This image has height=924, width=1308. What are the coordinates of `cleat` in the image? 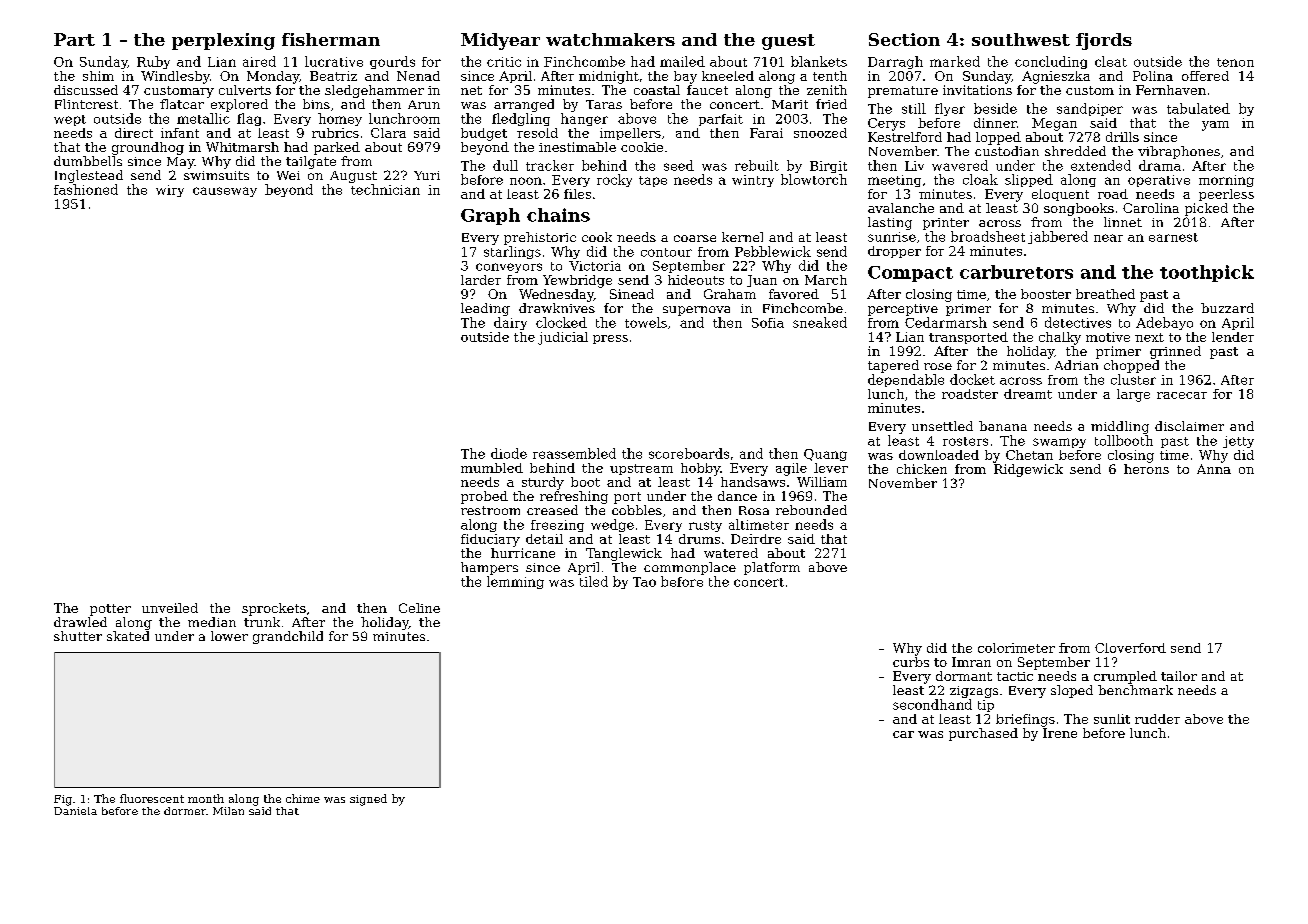 It's located at (1111, 61).
